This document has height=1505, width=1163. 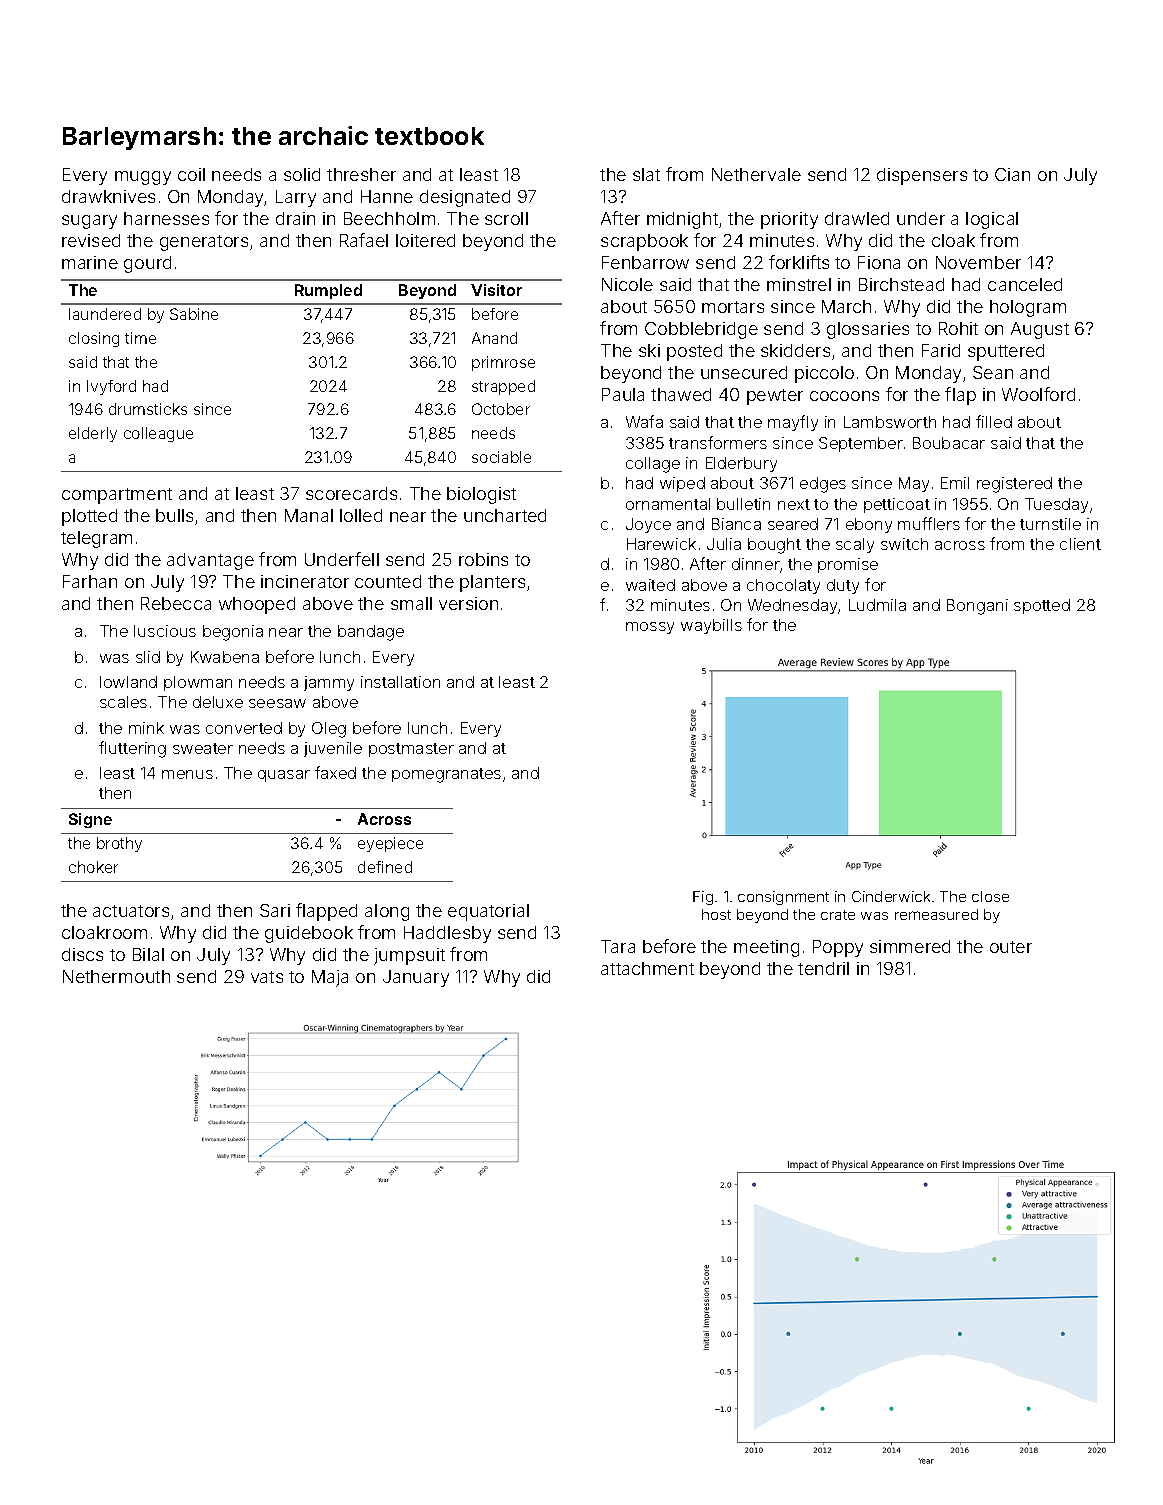 I want to click on version, so click(x=468, y=603).
